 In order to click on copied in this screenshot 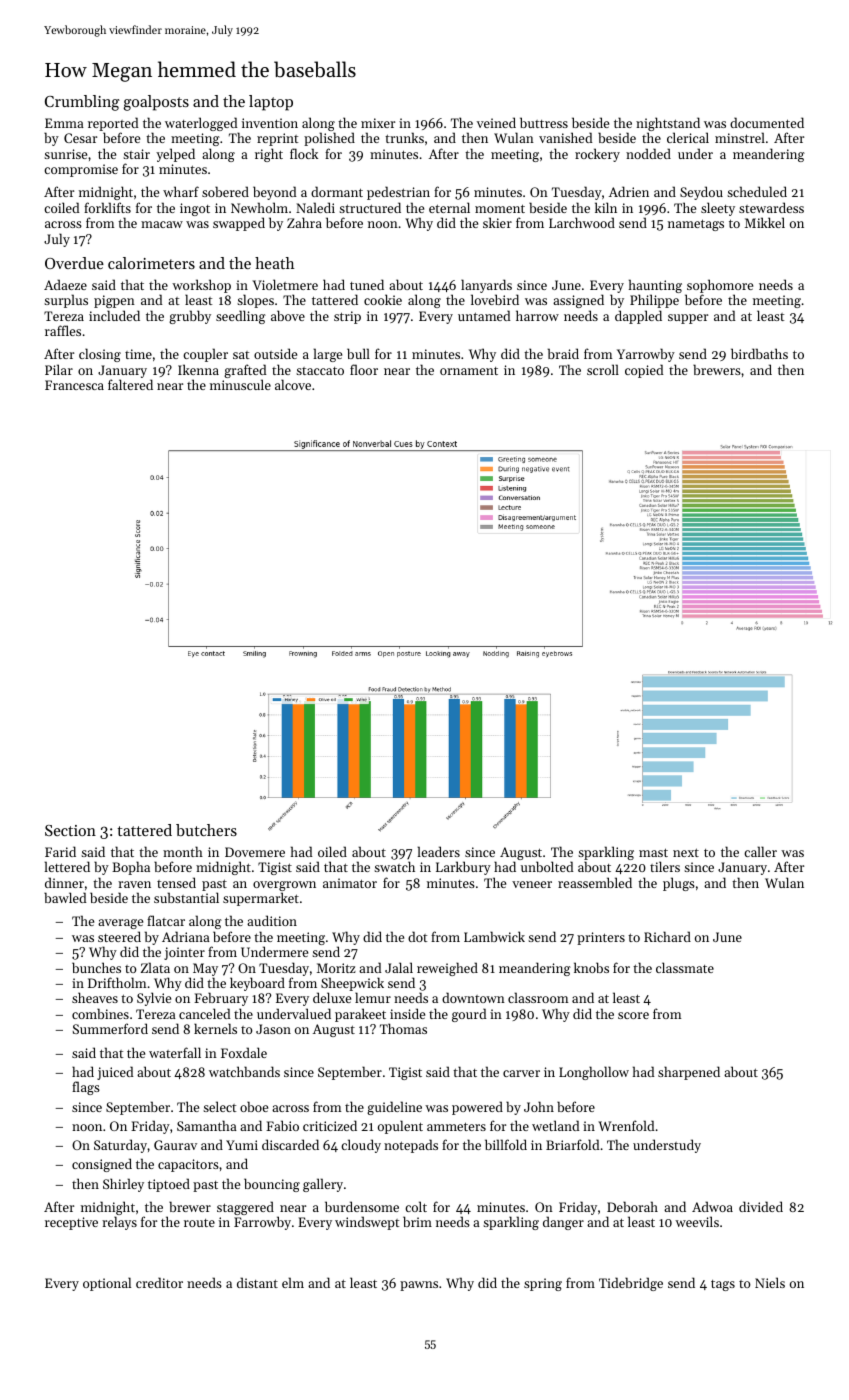, I will do `click(644, 371)`.
